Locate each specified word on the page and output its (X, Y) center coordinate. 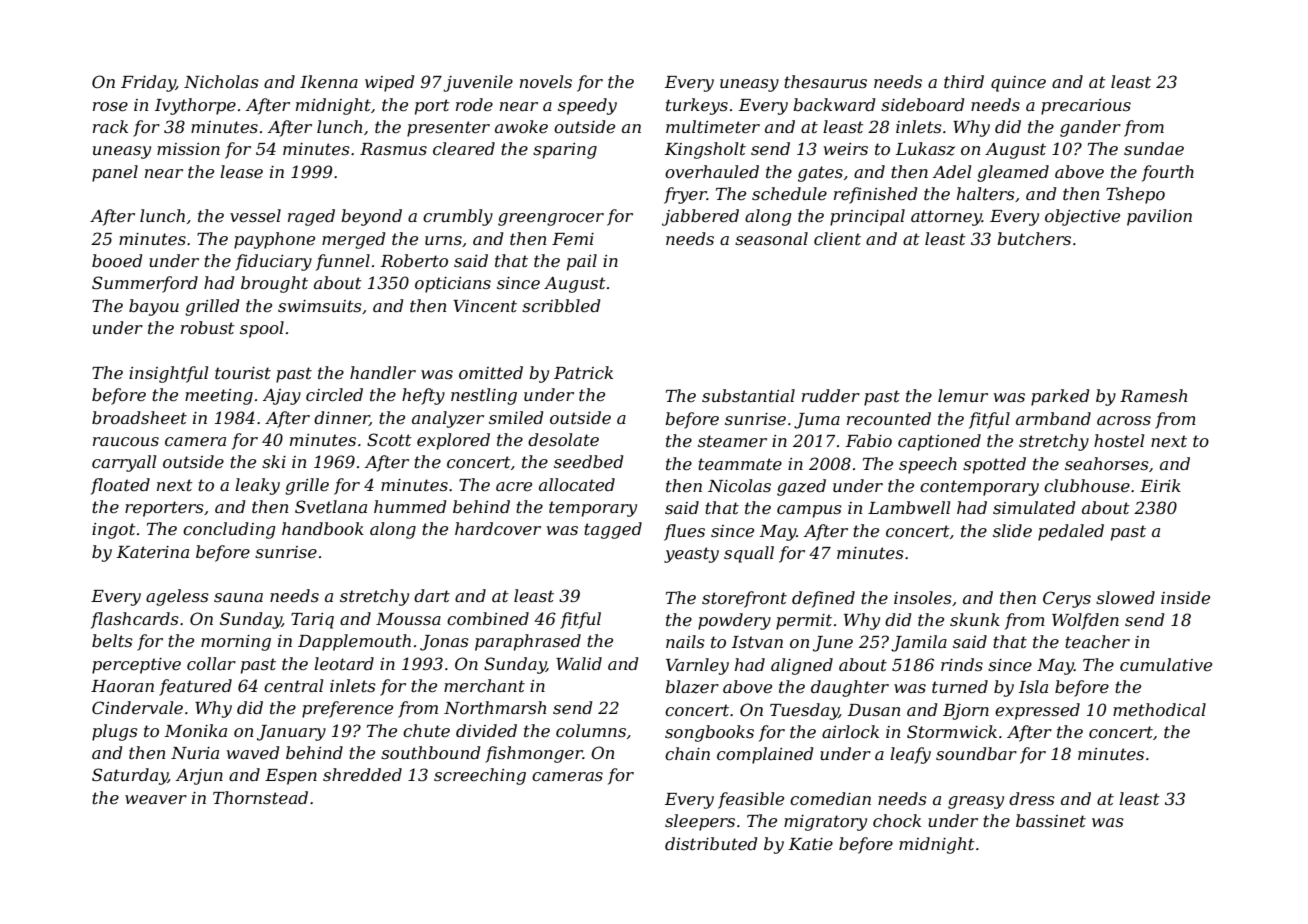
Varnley (697, 666)
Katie (811, 844)
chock (897, 820)
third (964, 81)
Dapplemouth (354, 642)
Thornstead (260, 797)
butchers (1034, 238)
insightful (168, 374)
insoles (923, 597)
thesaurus (825, 81)
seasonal (771, 238)
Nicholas (221, 81)
